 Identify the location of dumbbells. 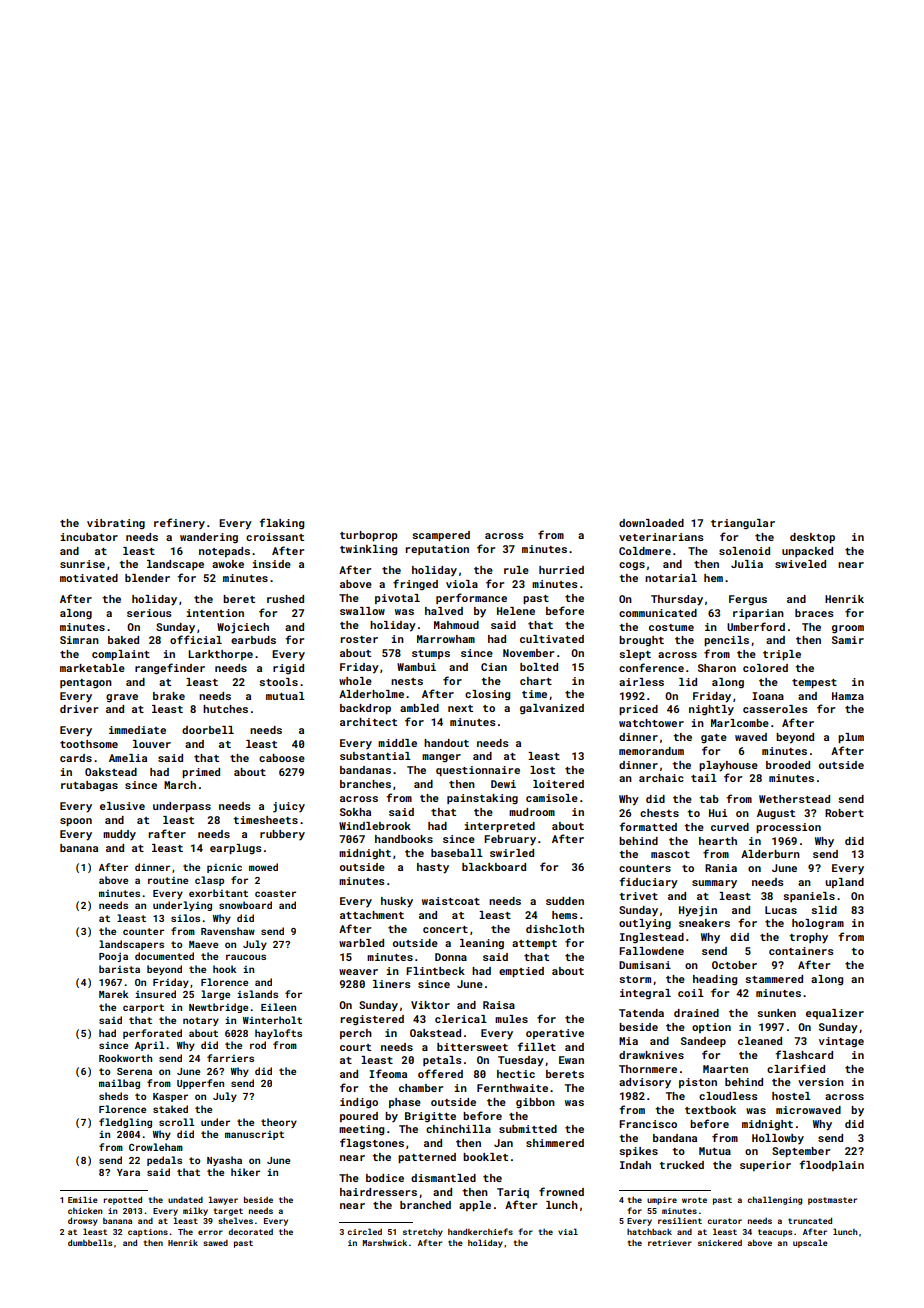
(90, 1242).
